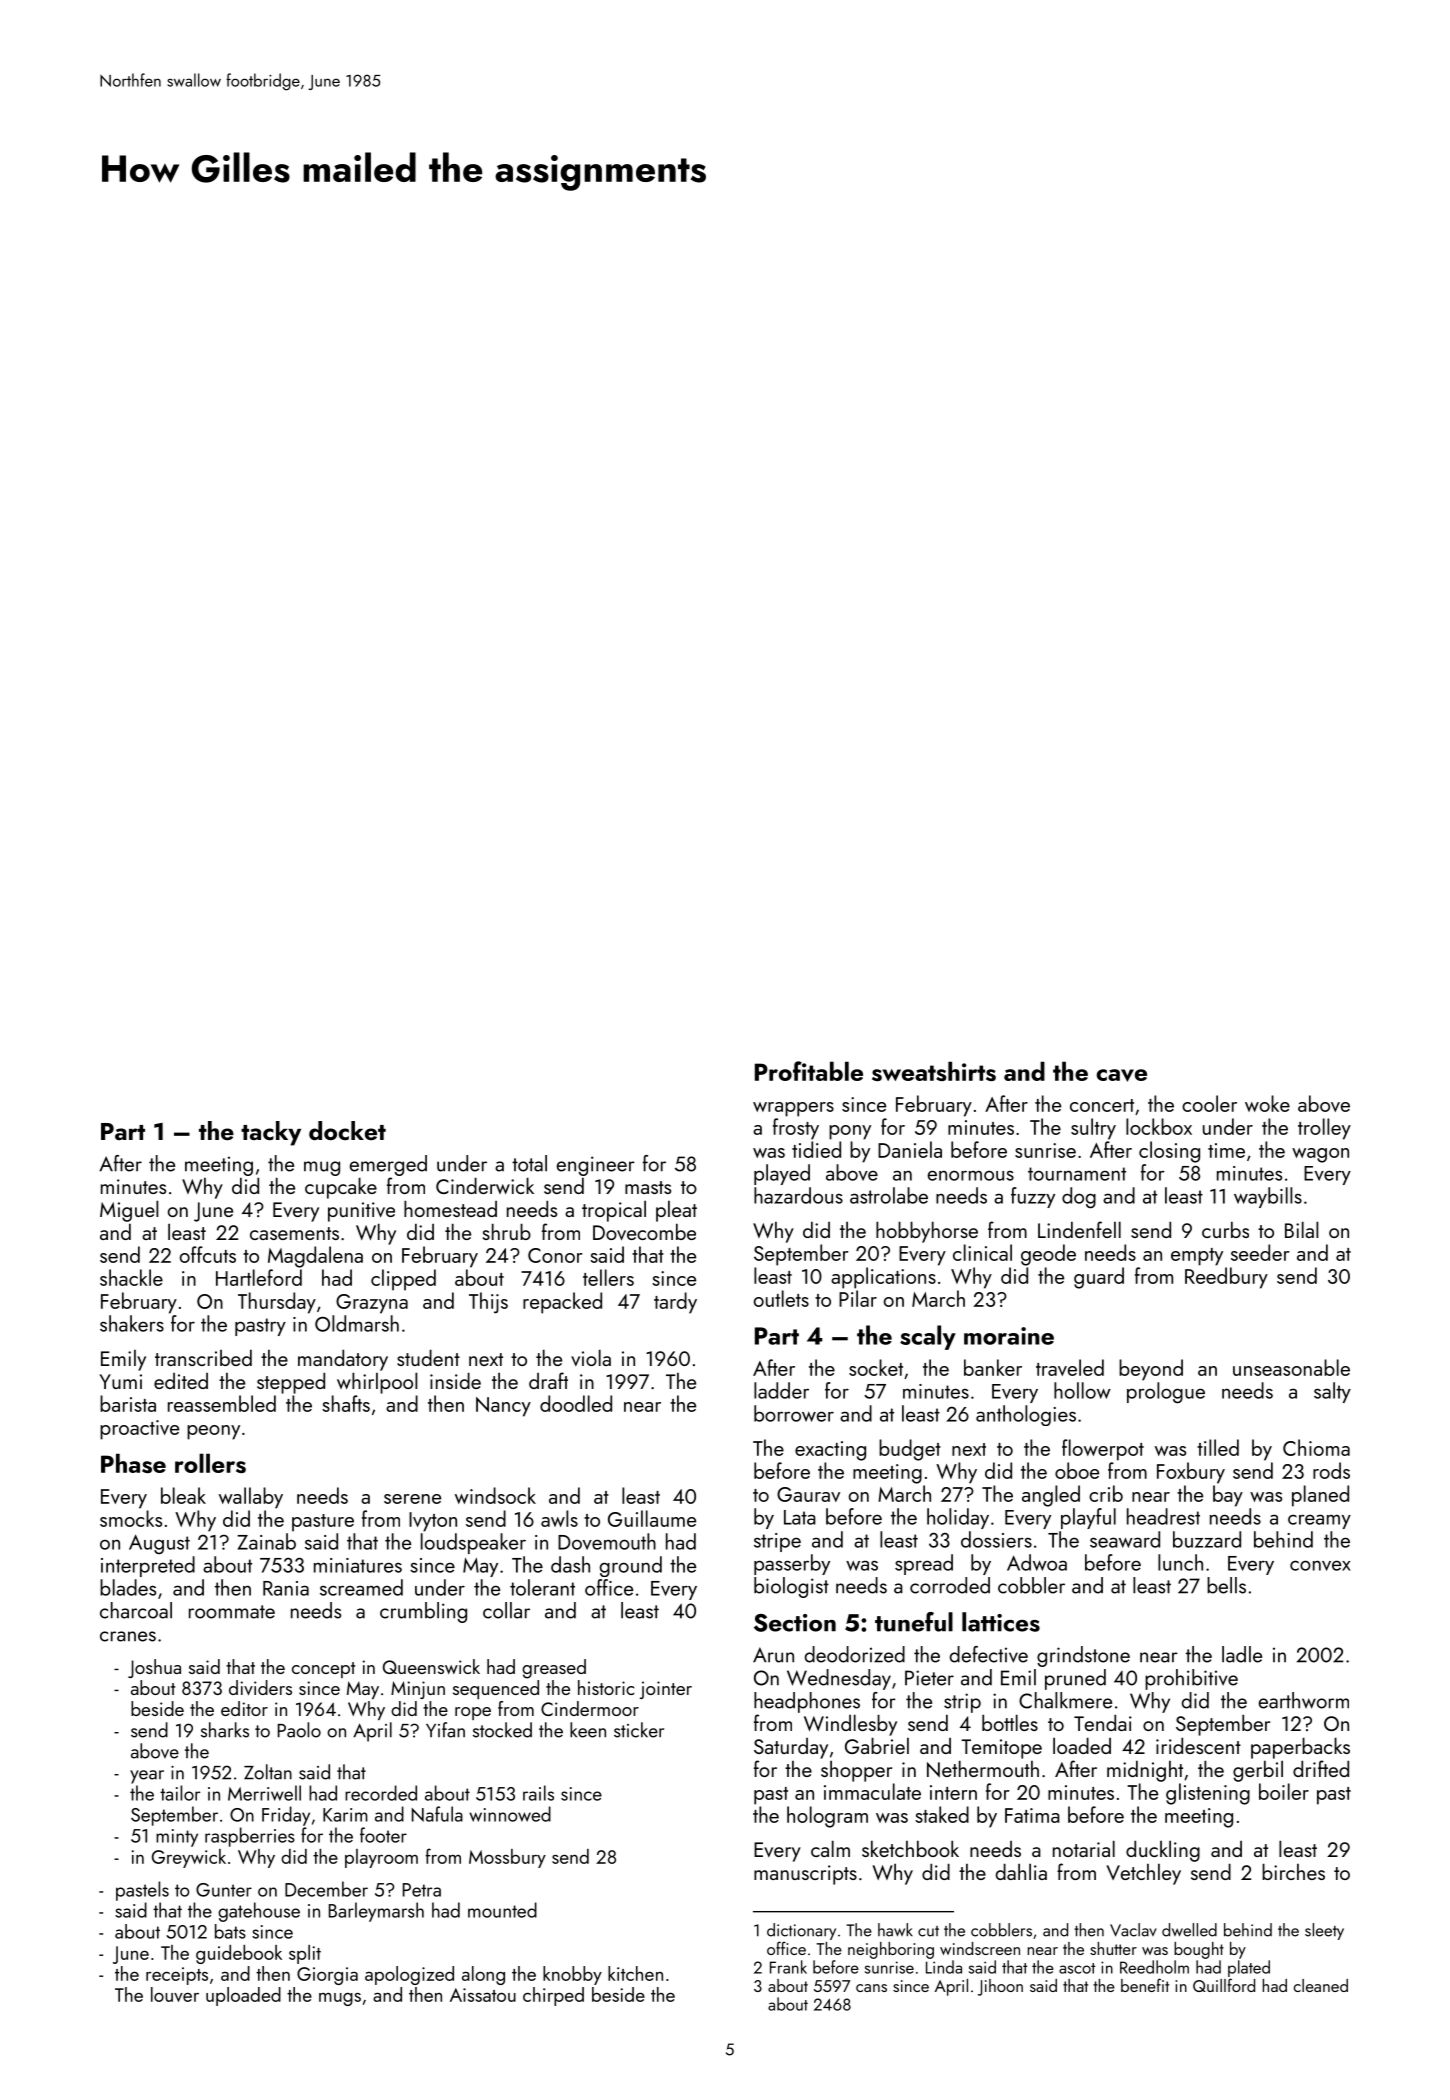 Image resolution: width=1450 pixels, height=2100 pixels. I want to click on Windlesby, so click(850, 1725).
